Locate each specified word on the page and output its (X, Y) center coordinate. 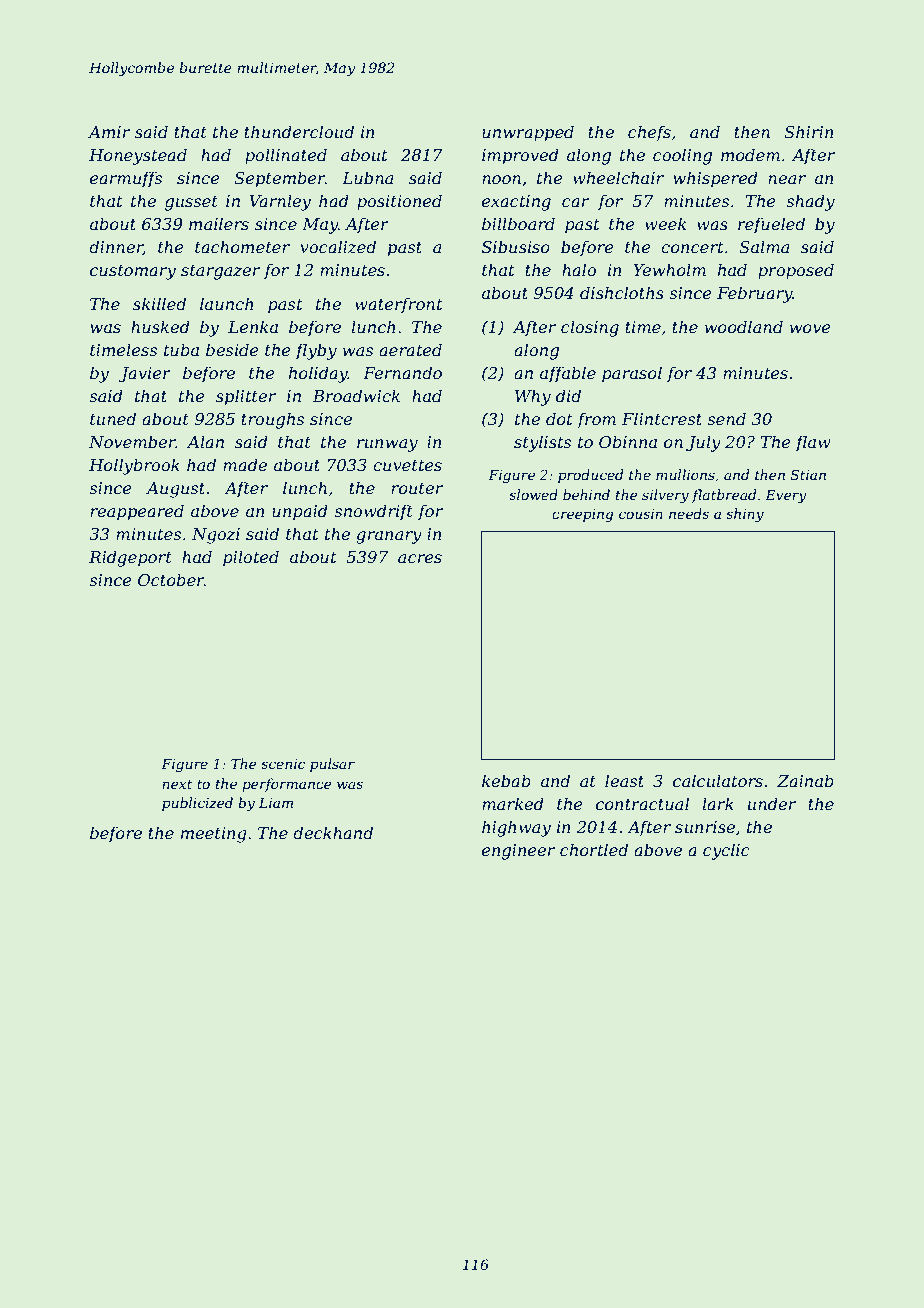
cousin (641, 514)
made (245, 464)
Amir (109, 132)
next (177, 784)
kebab (506, 780)
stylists (542, 443)
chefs (649, 133)
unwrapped (528, 133)
